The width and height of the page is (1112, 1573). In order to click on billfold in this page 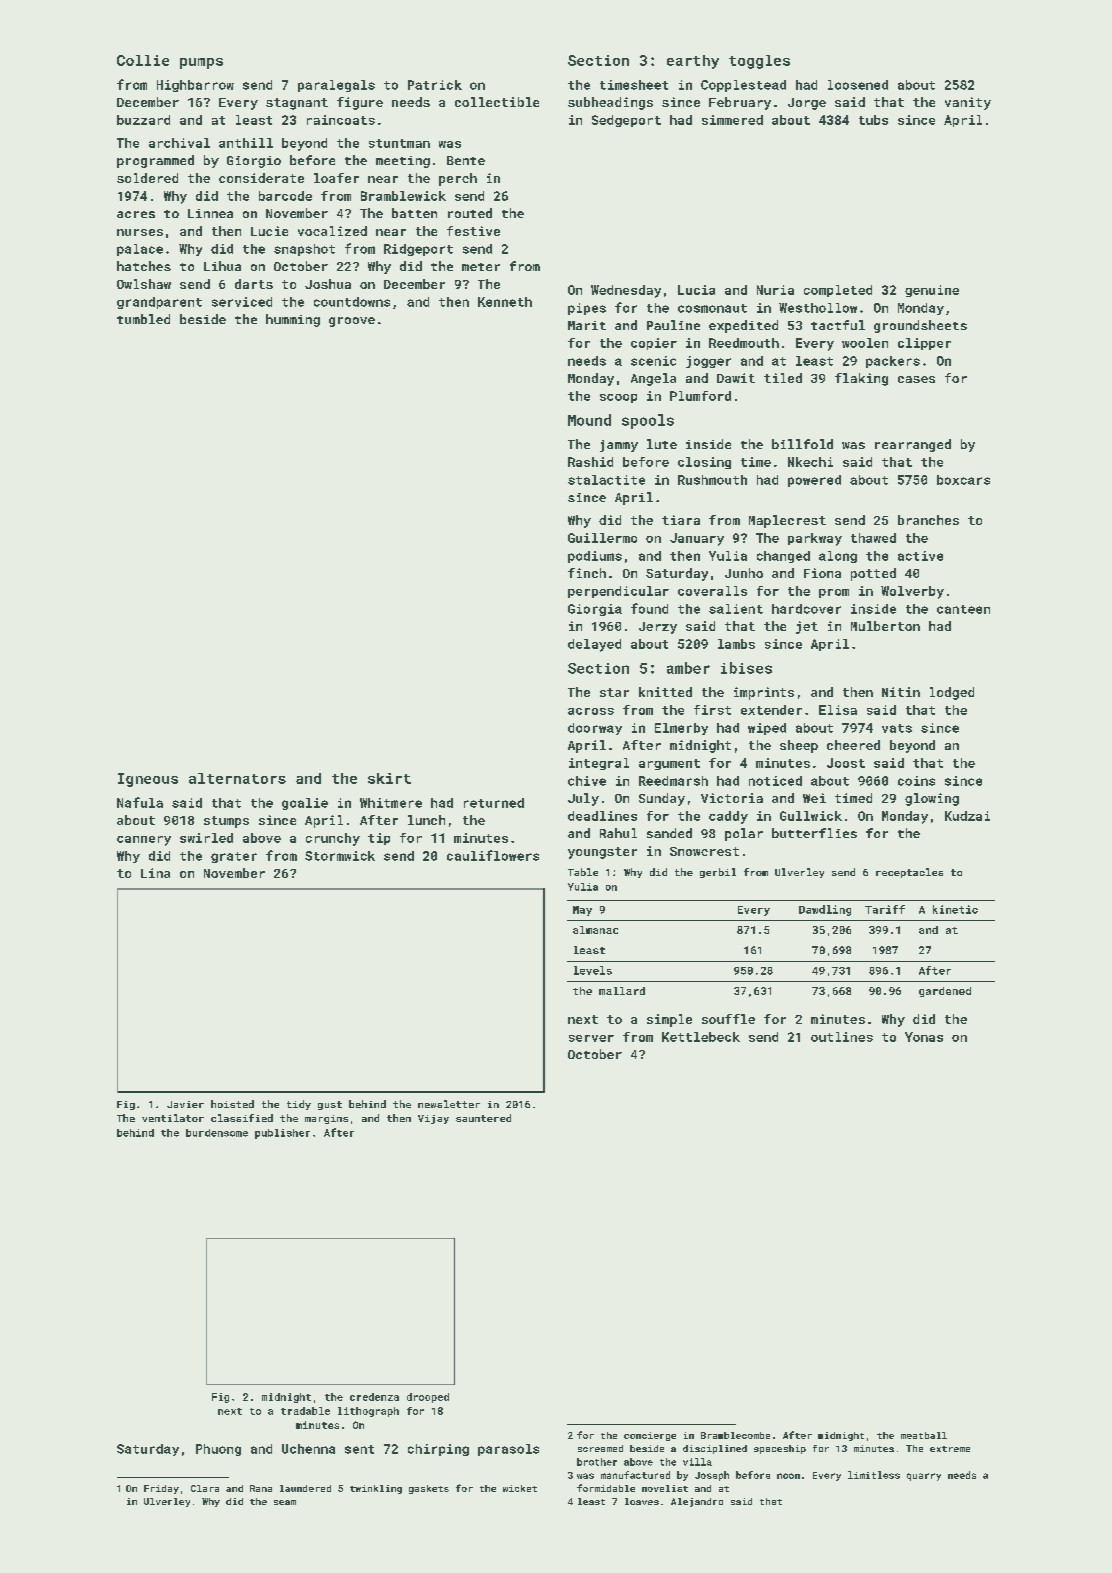, I will do `click(802, 444)`.
